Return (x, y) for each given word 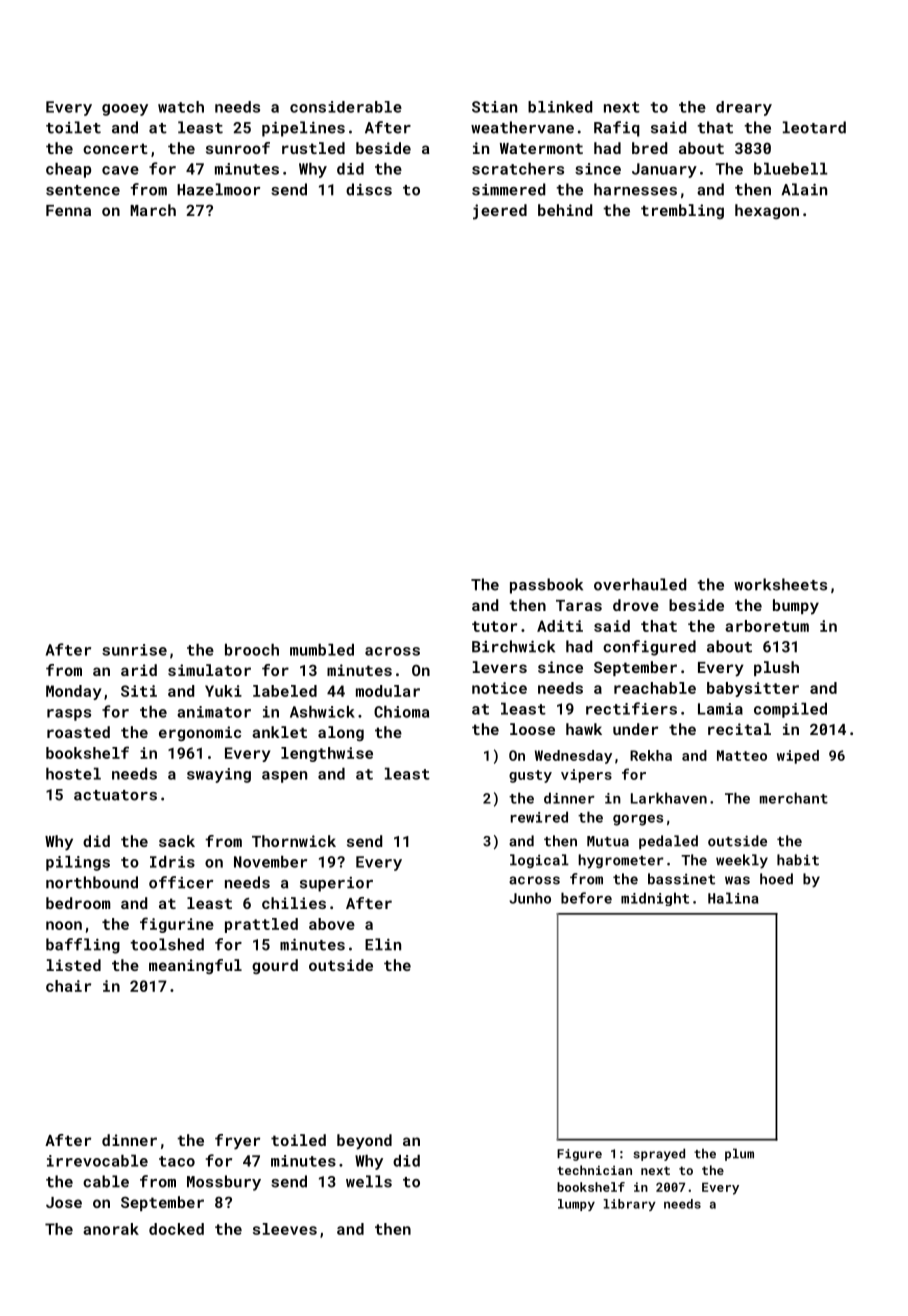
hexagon (767, 211)
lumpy (576, 1205)
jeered (500, 212)
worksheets (780, 584)
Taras (579, 605)
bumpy (796, 607)
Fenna (68, 210)
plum (739, 1154)
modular (388, 691)
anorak (111, 1229)
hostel (73, 774)
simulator (209, 670)
